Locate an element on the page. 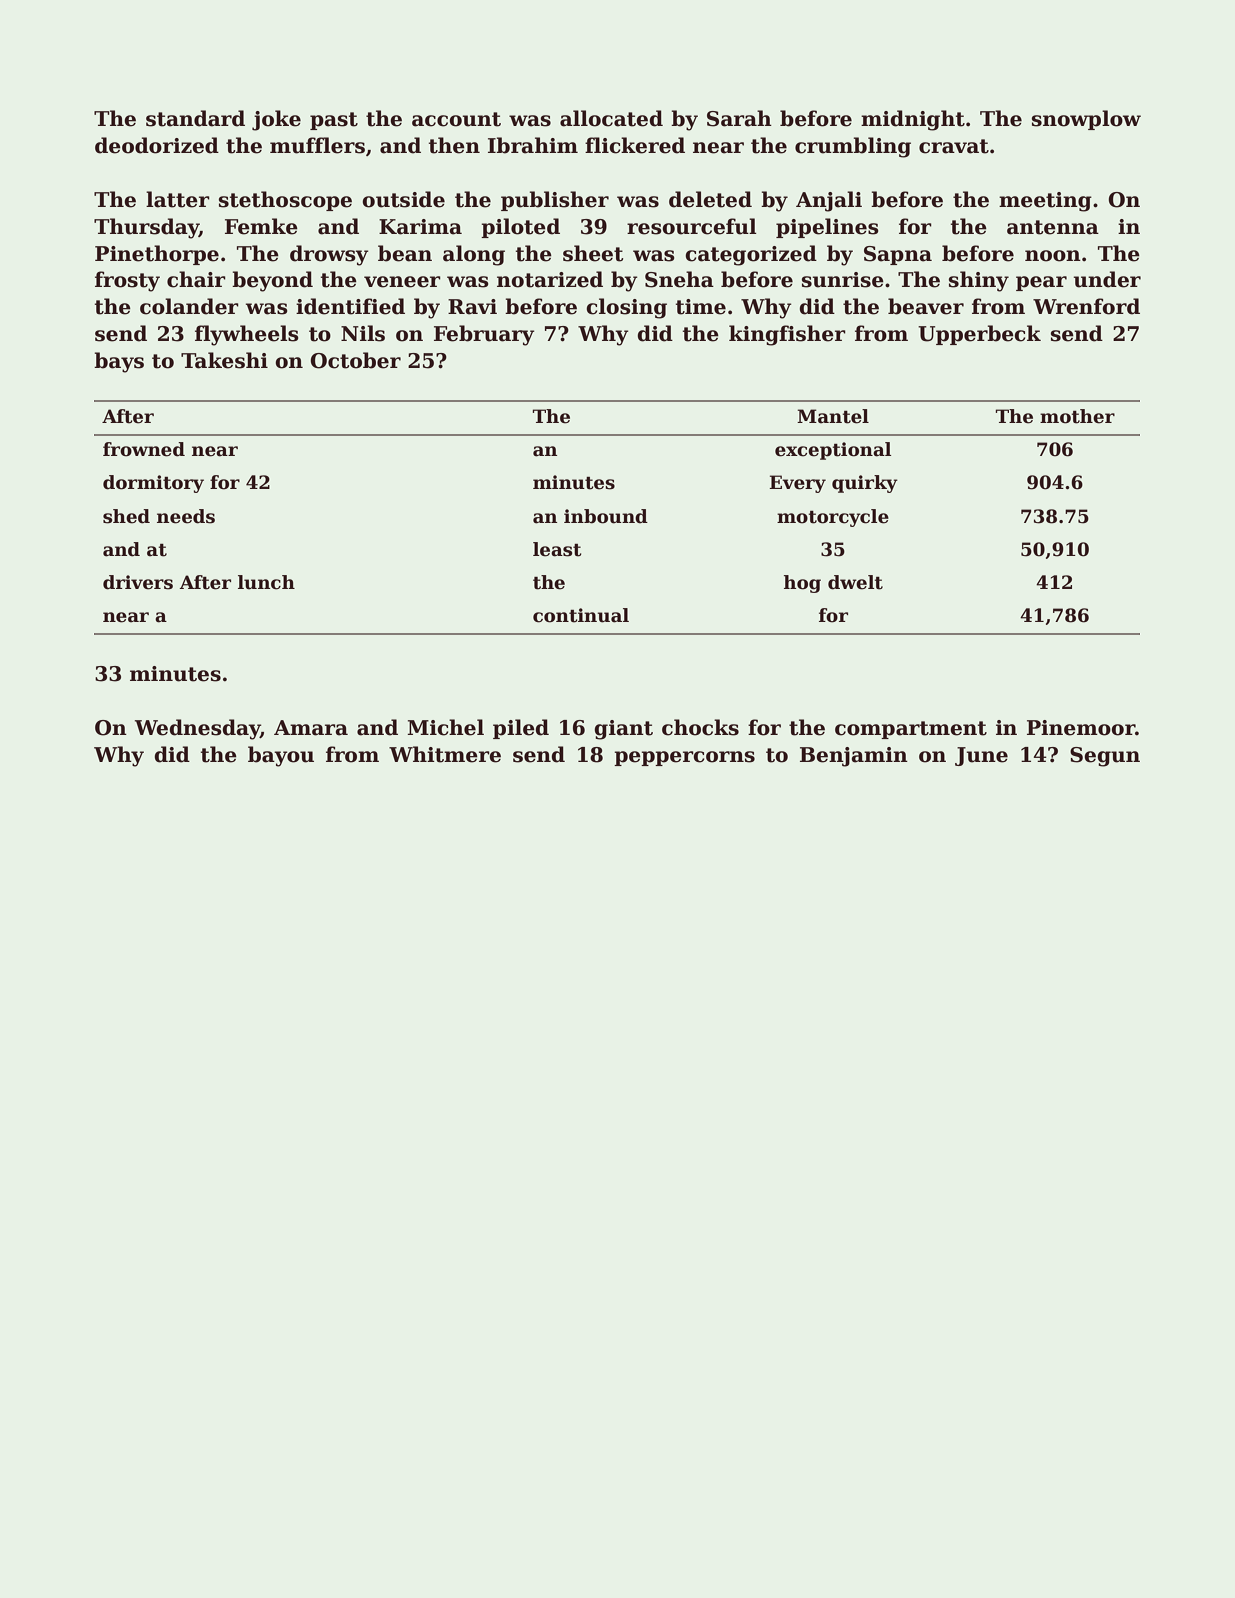  meeting is located at coordinates (1045, 202).
